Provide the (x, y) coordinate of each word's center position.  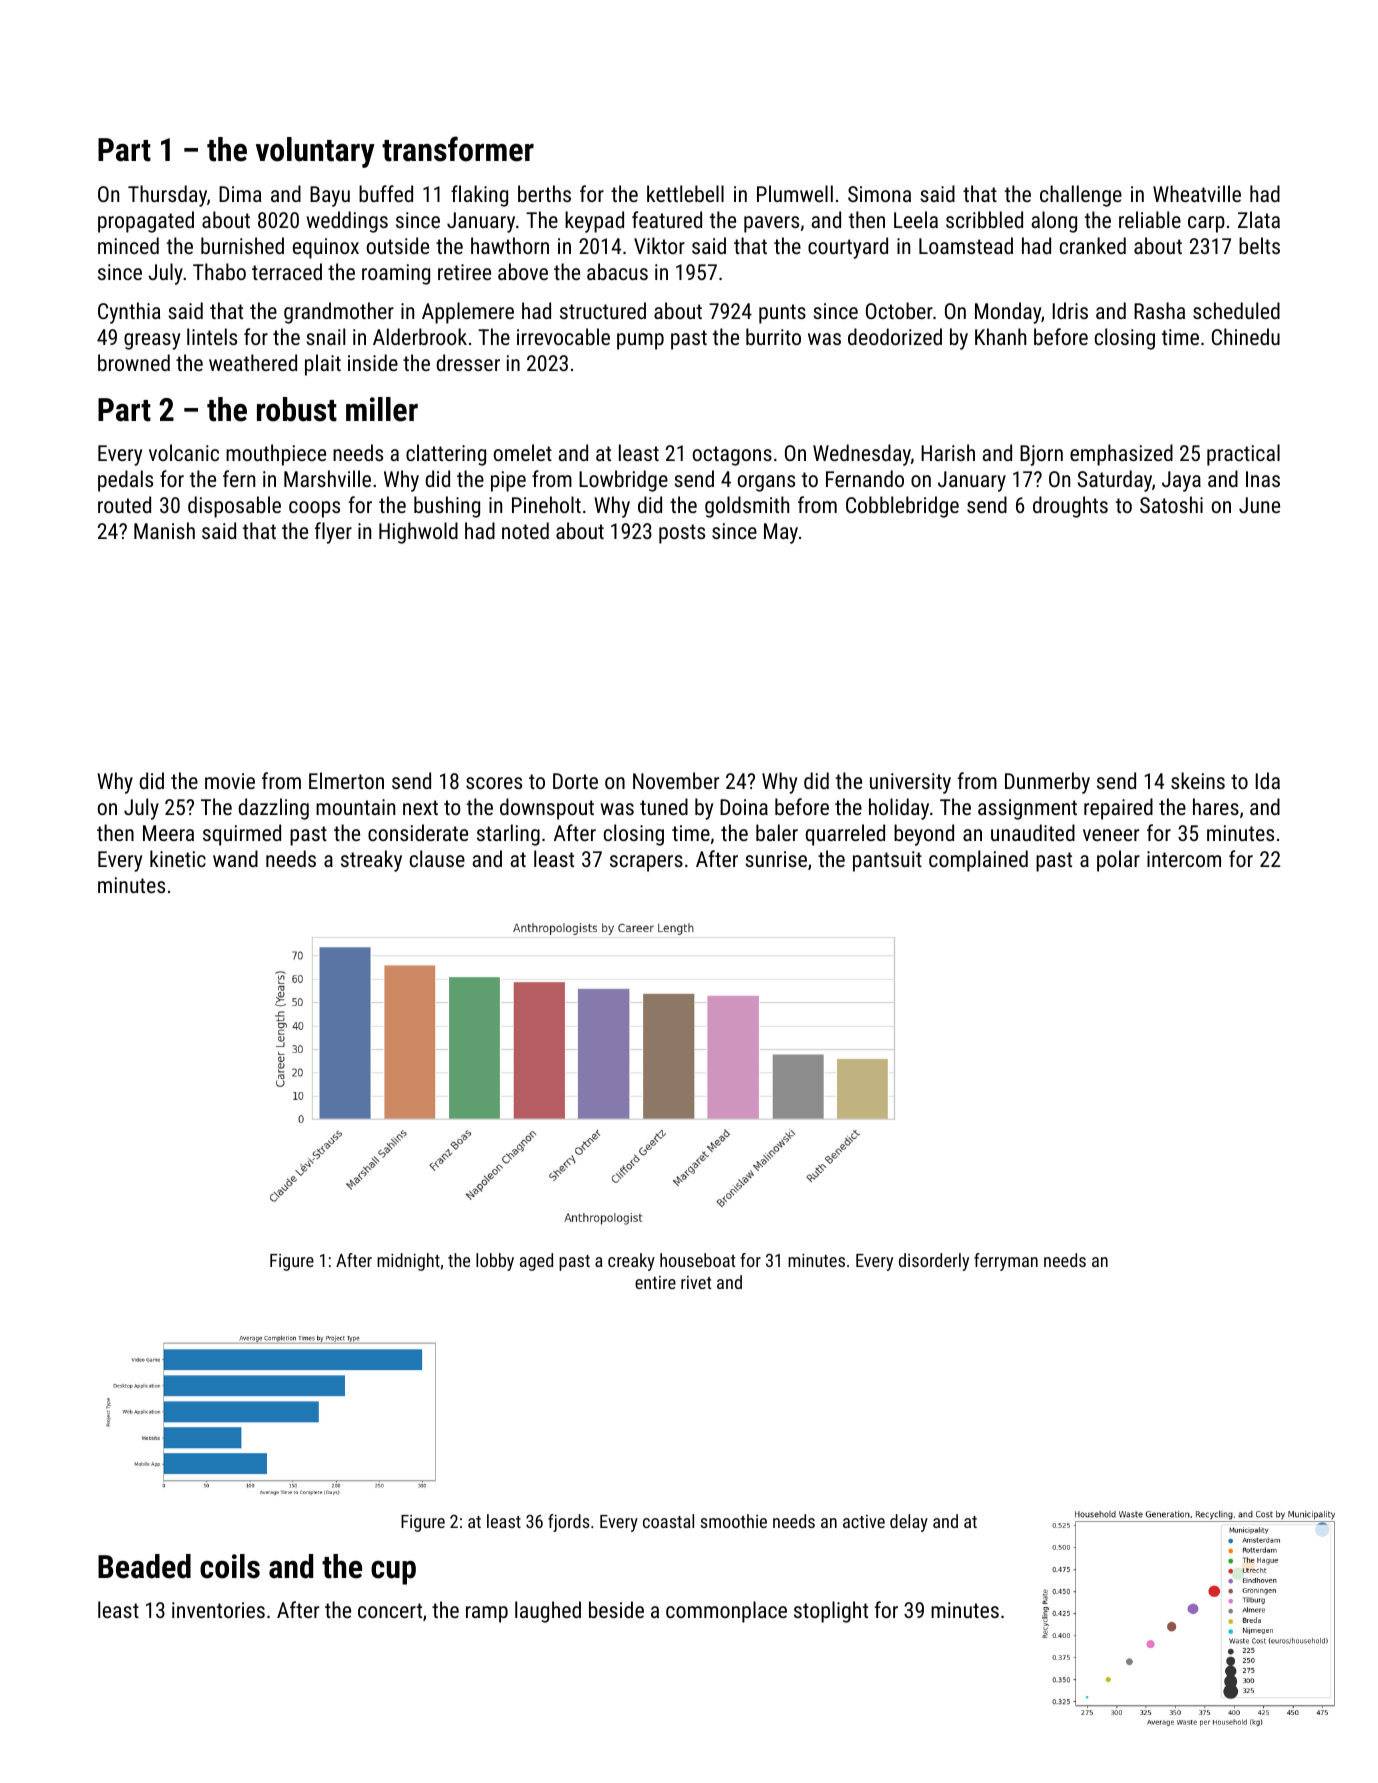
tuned (664, 806)
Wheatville (1197, 193)
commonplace (726, 1612)
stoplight (831, 1612)
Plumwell (795, 193)
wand (235, 858)
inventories (218, 1610)
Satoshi (1171, 504)
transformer (458, 149)
